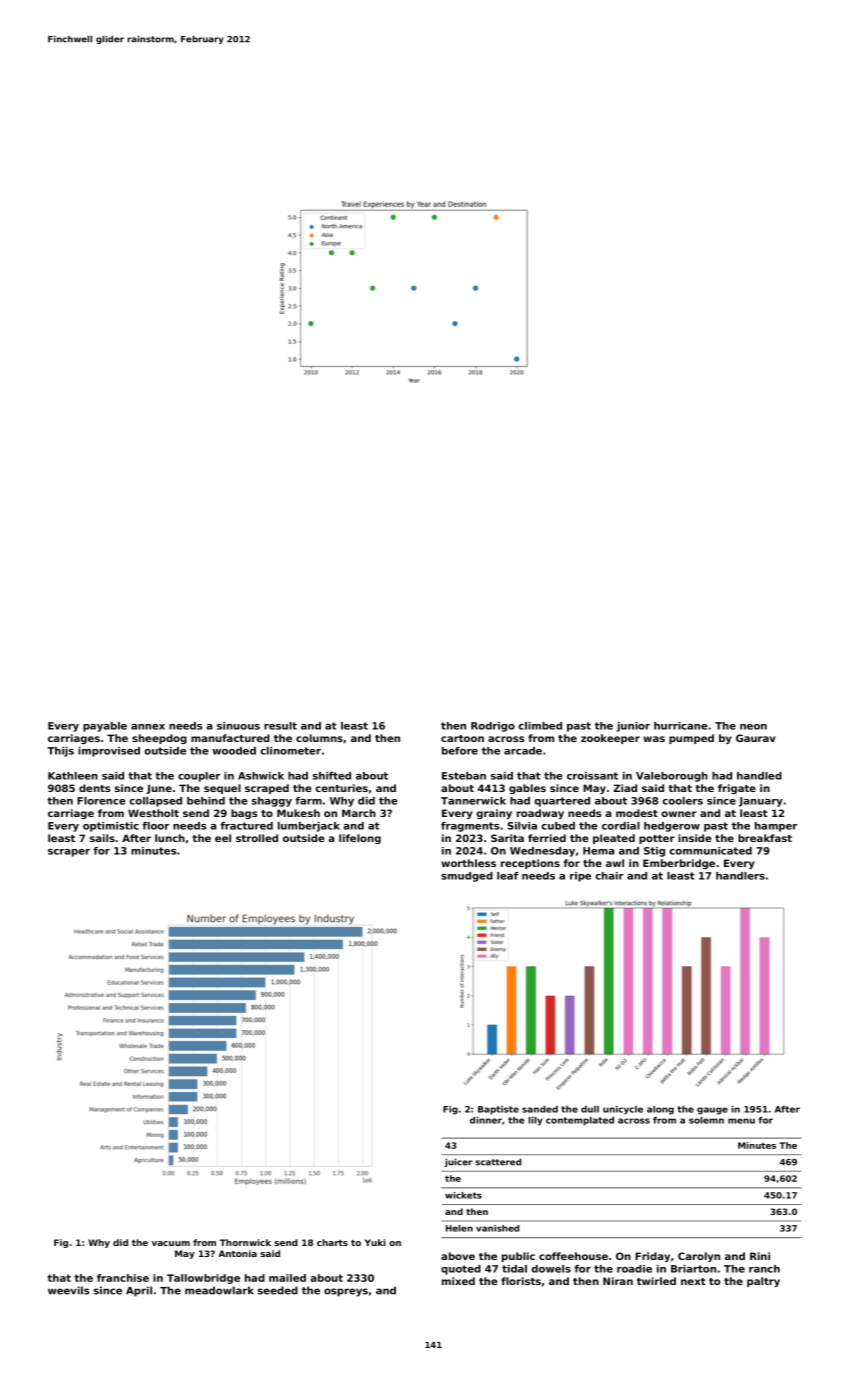 This document has height=1400, width=849. I want to click on neon, so click(753, 727).
